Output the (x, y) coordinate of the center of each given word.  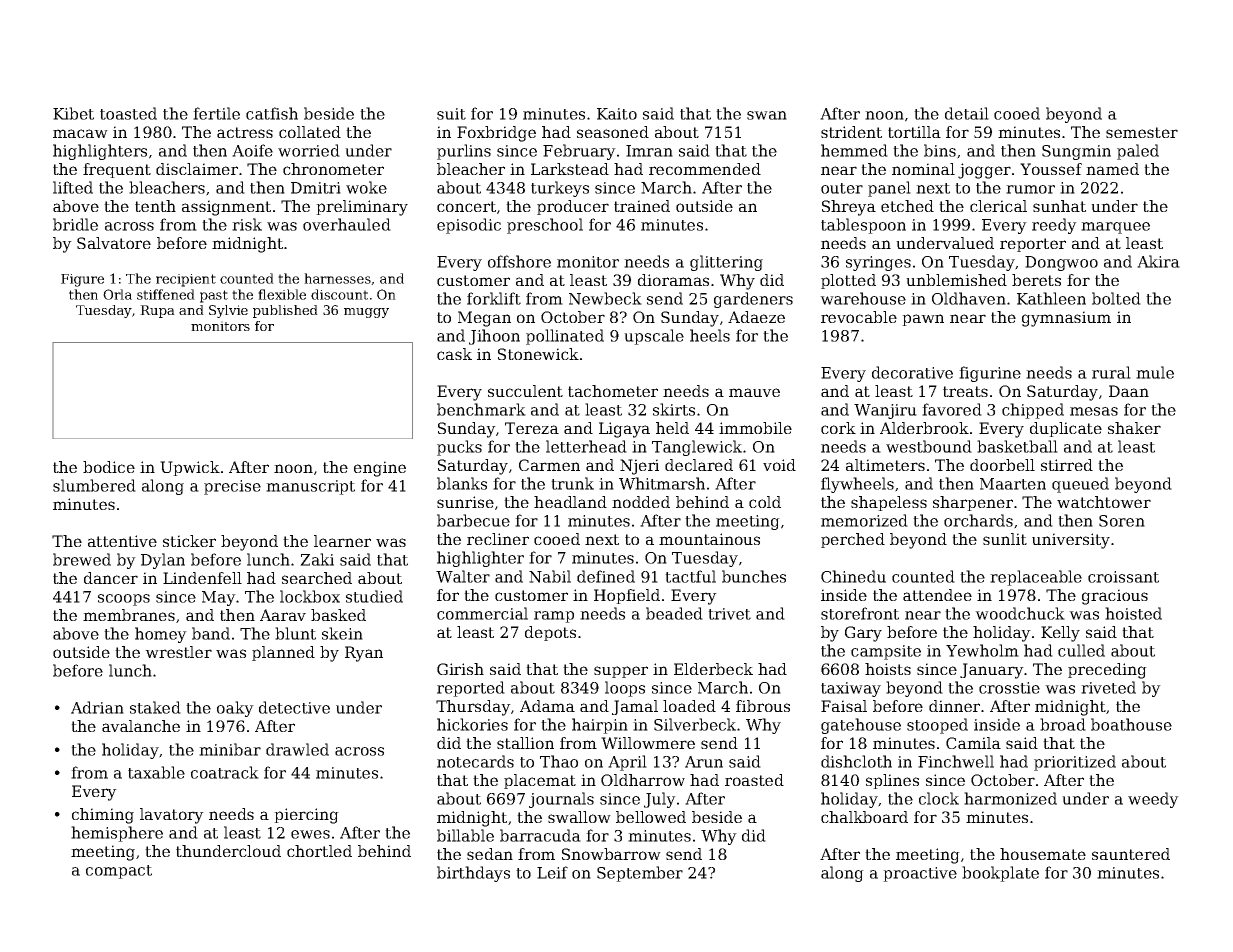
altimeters (885, 465)
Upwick (190, 468)
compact (119, 872)
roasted (754, 780)
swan (767, 115)
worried (309, 150)
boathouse (1131, 724)
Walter (463, 576)
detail (967, 113)
